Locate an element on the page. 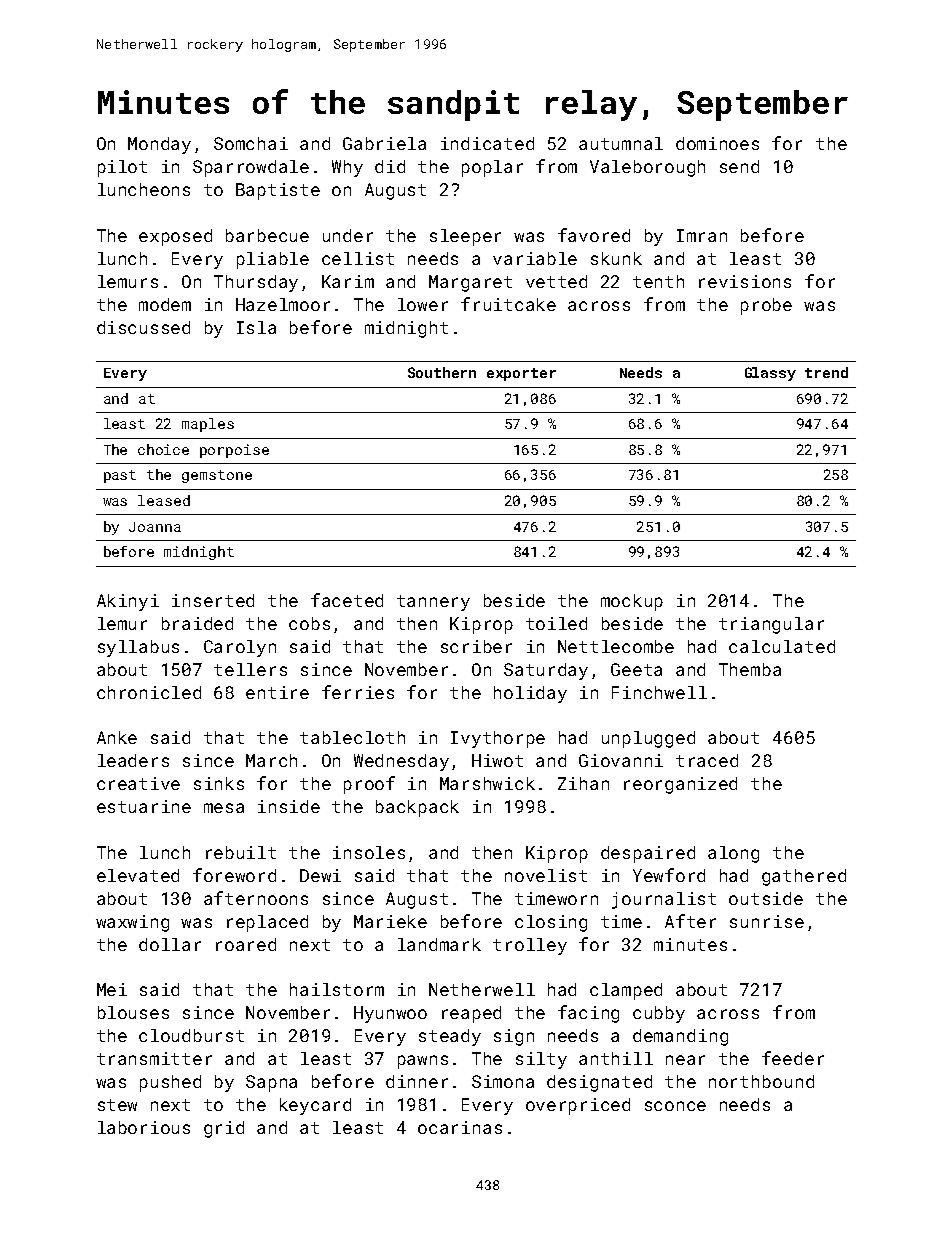 Image resolution: width=952 pixels, height=1233 pixels. discussed is located at coordinates (143, 327).
